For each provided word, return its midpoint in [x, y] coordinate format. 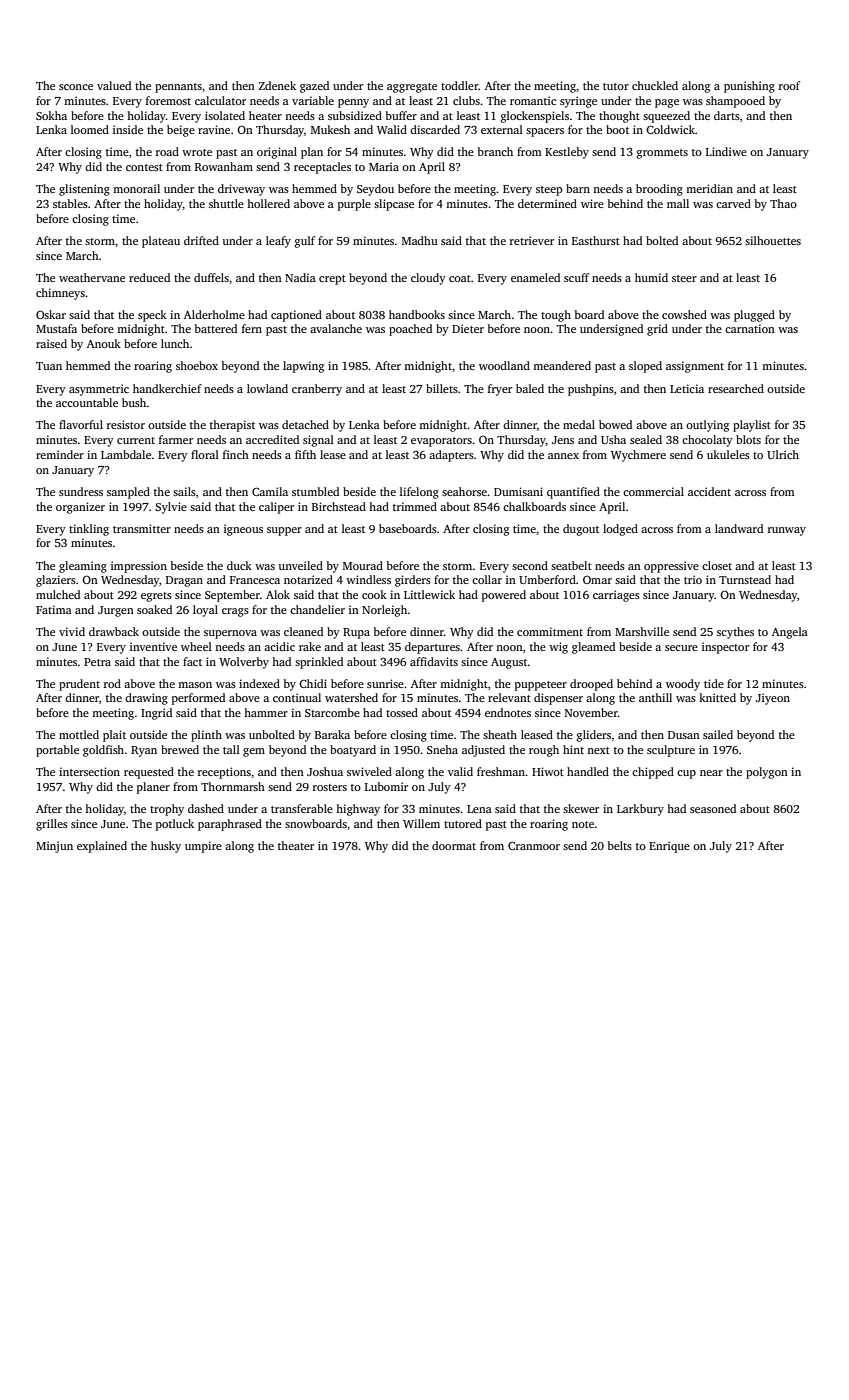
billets [442, 388]
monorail [136, 188]
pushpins [591, 390]
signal [318, 441]
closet [717, 565]
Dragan [184, 581]
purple [354, 205]
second [530, 565]
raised [51, 343]
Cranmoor [534, 845]
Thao [783, 203]
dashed [206, 808]
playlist [752, 426]
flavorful [81, 424]
